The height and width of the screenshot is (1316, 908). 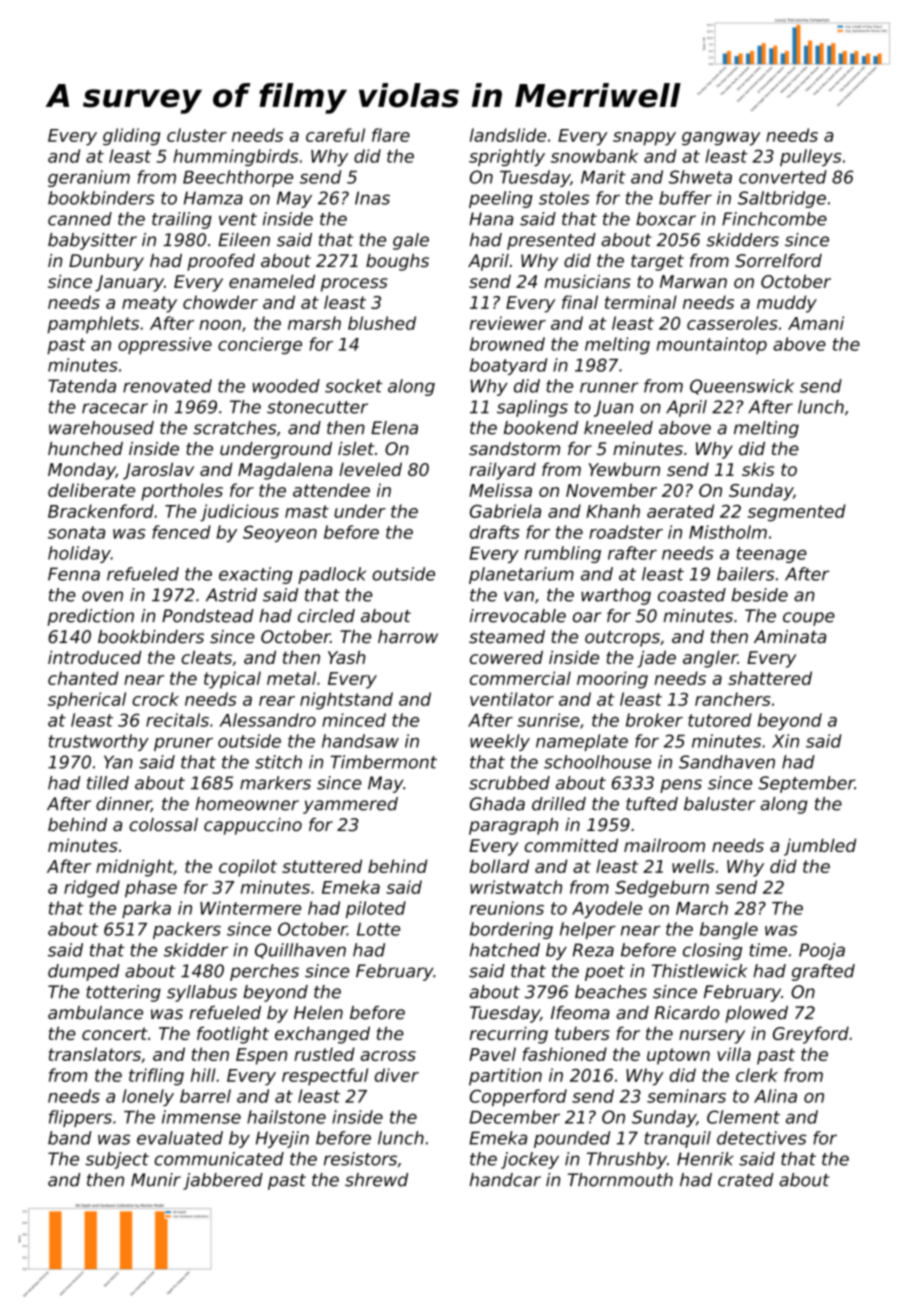 I want to click on jumbled, so click(x=820, y=847).
